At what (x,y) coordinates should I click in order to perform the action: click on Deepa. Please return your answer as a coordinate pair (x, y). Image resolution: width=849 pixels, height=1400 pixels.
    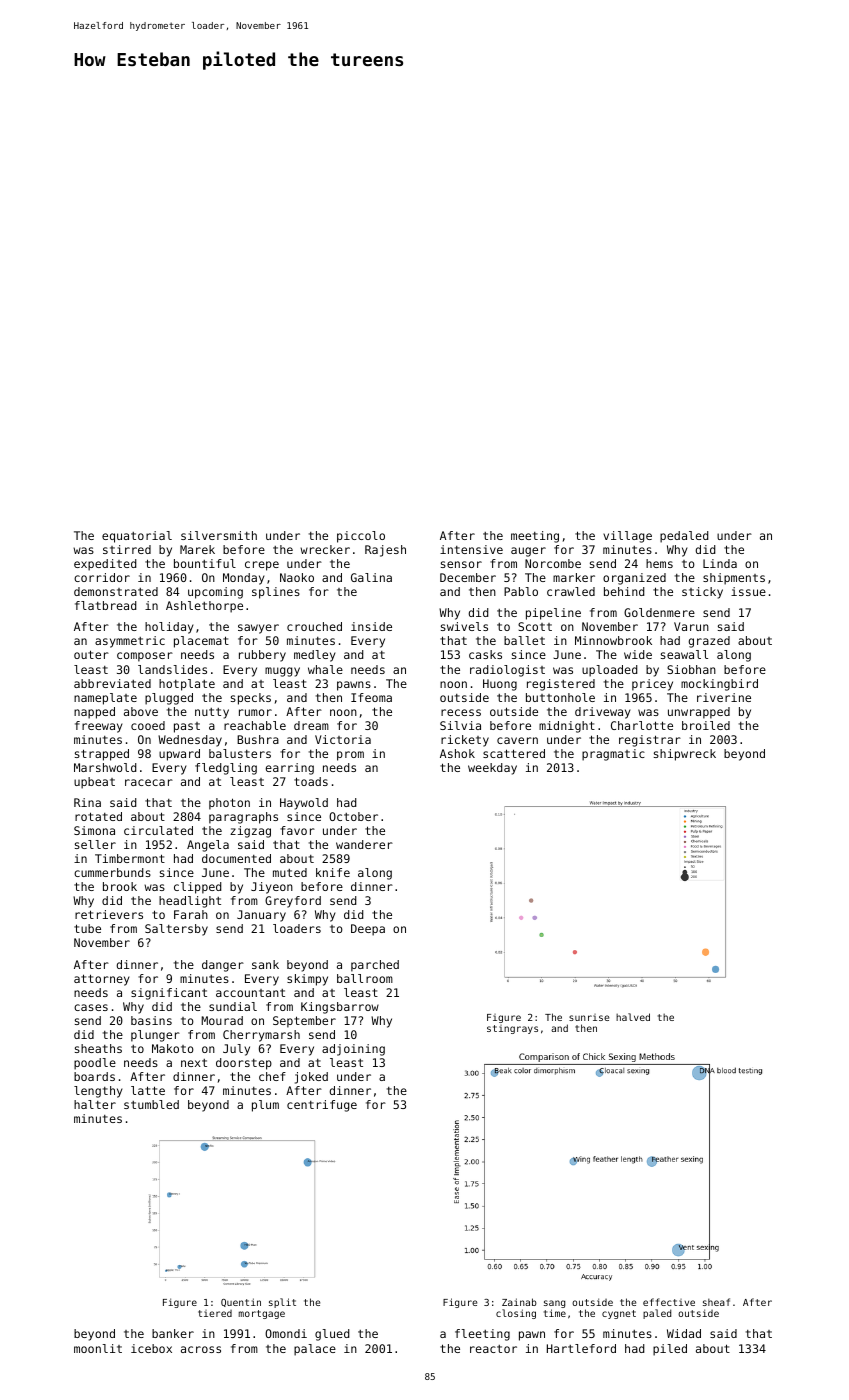
    Looking at the image, I should click on (368, 930).
